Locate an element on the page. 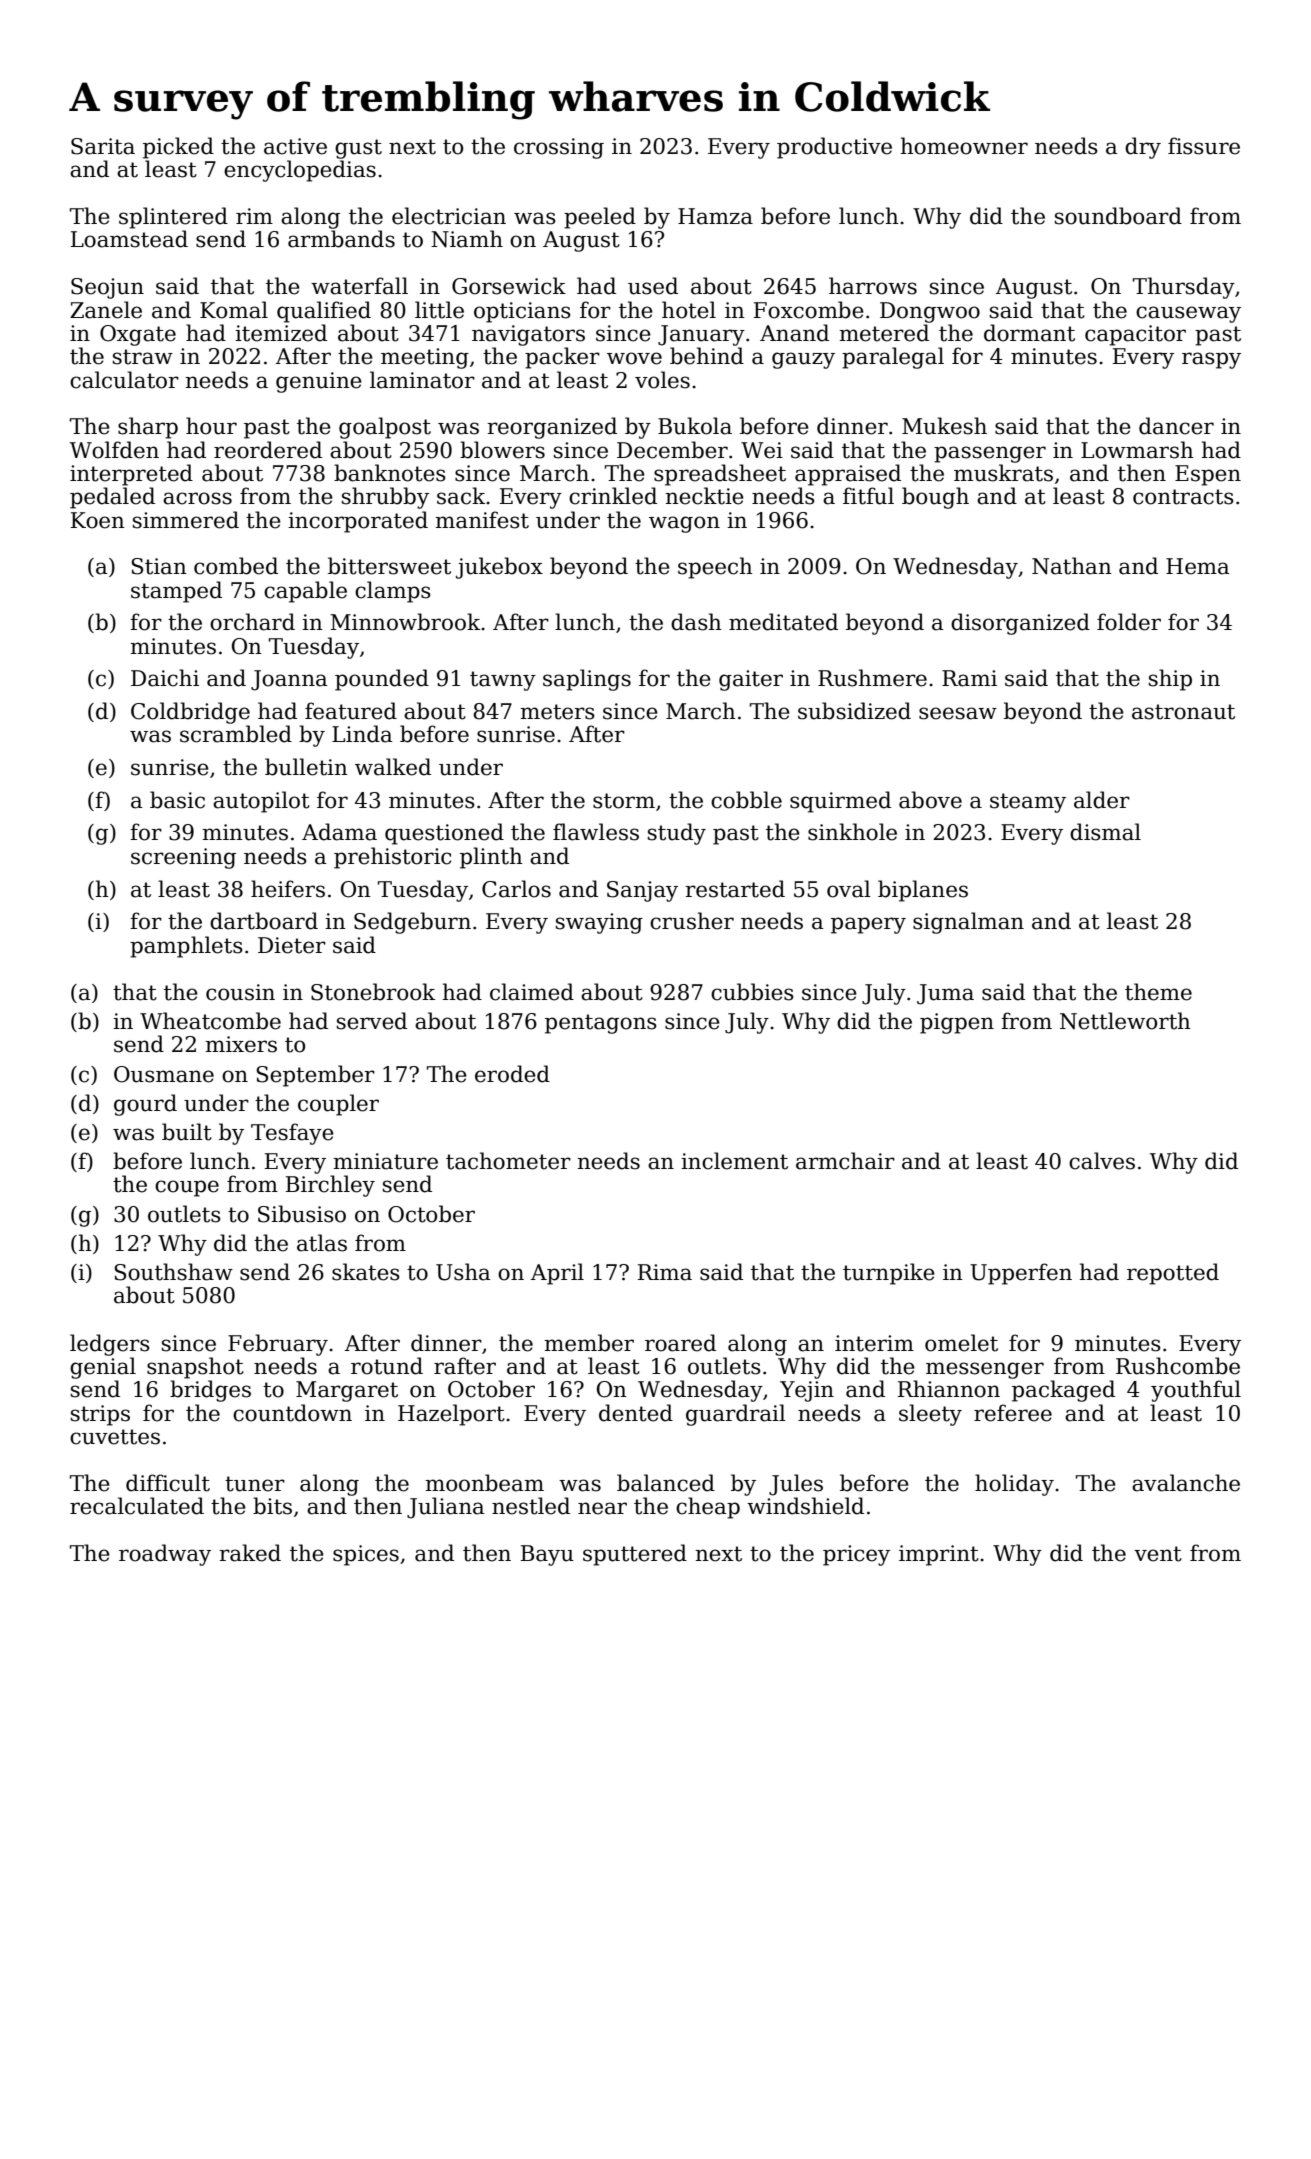 The image size is (1311, 2159). fissure is located at coordinates (1204, 146).
